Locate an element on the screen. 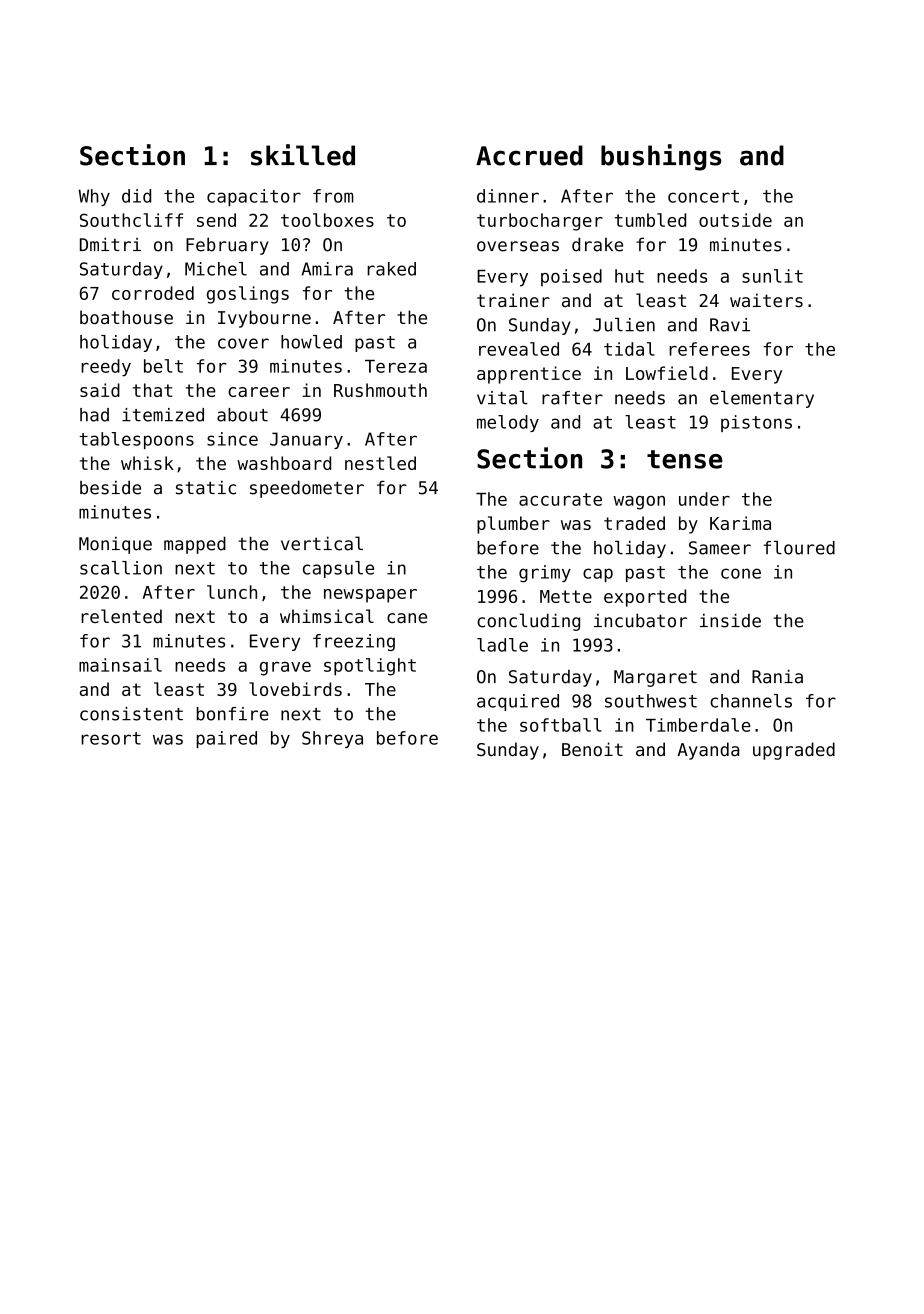 Image resolution: width=924 pixels, height=1314 pixels. apprentice is located at coordinates (529, 375).
